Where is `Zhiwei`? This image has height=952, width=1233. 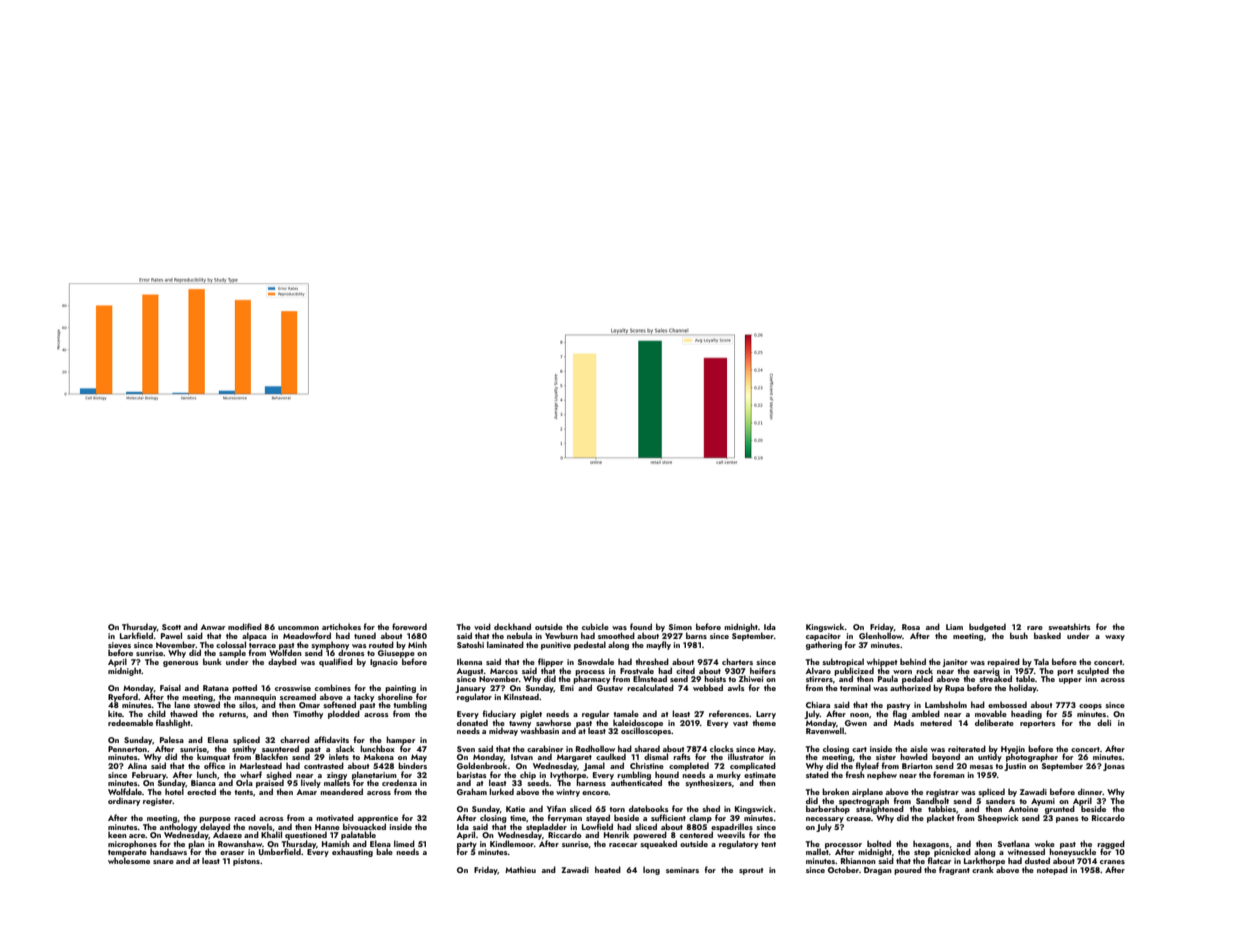 Zhiwei is located at coordinates (751, 678).
